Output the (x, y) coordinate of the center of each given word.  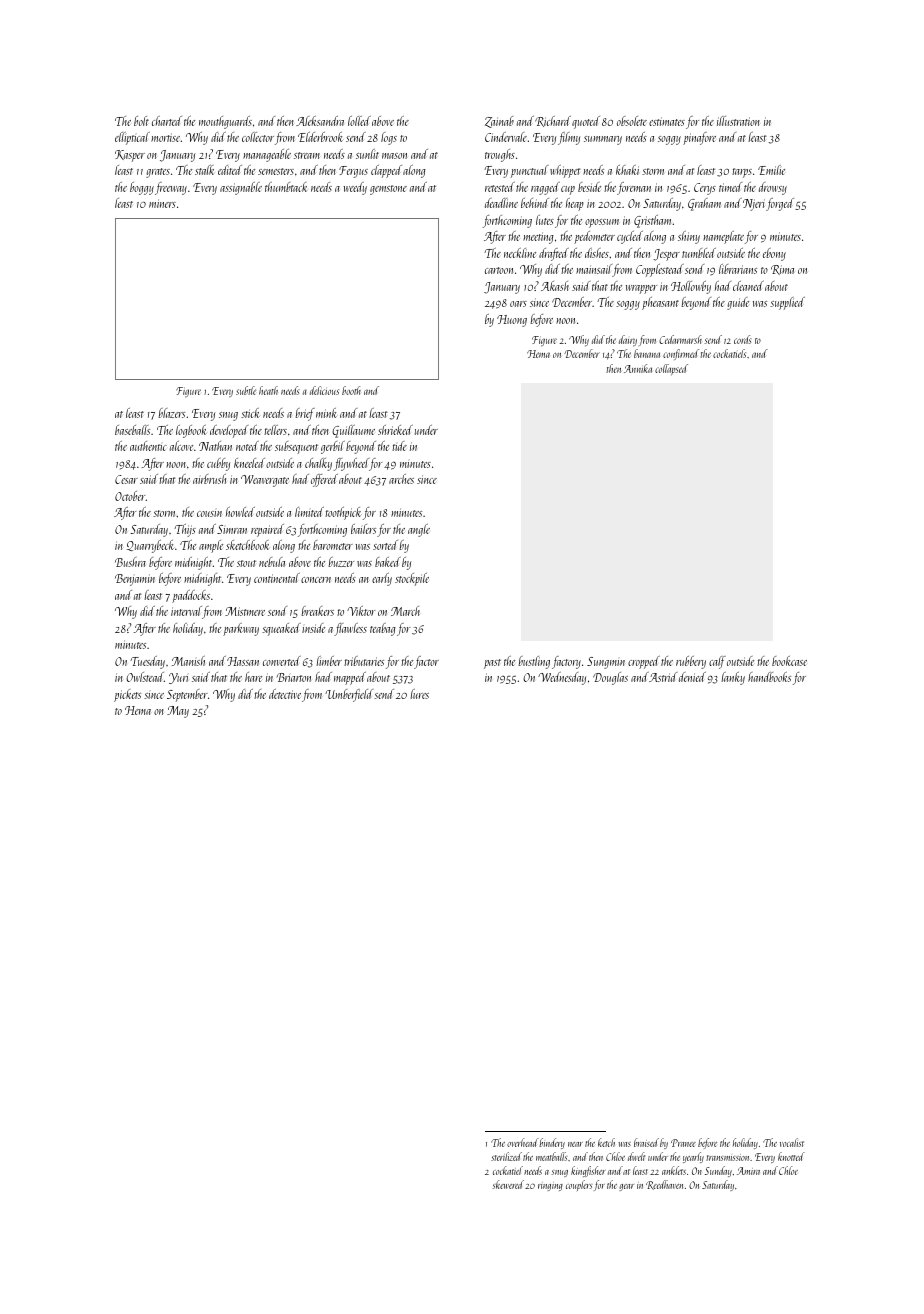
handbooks (769, 677)
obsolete (632, 121)
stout (246, 563)
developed (229, 431)
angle (419, 530)
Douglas (610, 678)
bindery (552, 1143)
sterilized (506, 1156)
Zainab (499, 122)
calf (717, 662)
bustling (534, 662)
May (178, 712)
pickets (127, 695)
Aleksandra (320, 121)
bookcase (789, 661)
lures (419, 694)
